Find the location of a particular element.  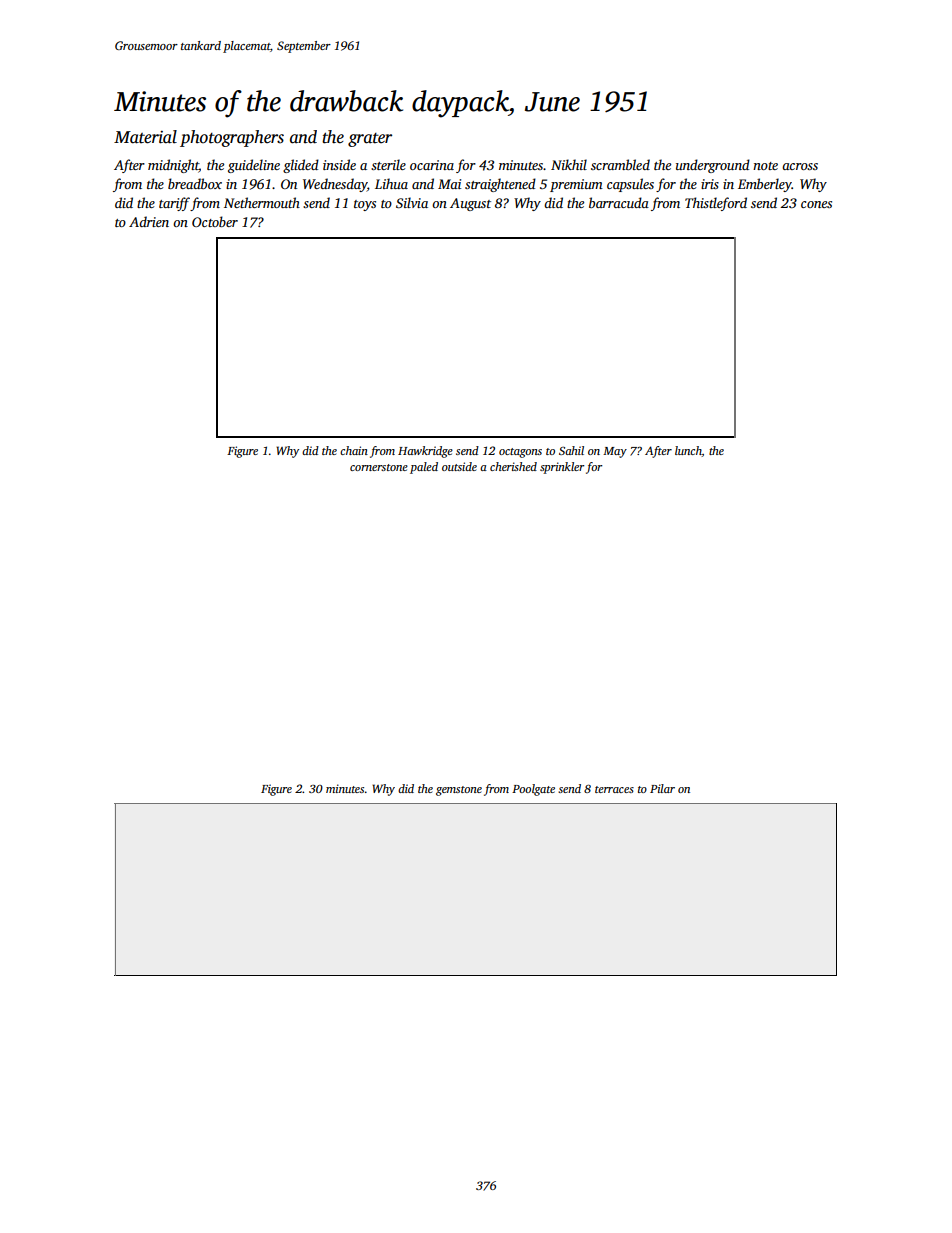

chain is located at coordinates (354, 450).
